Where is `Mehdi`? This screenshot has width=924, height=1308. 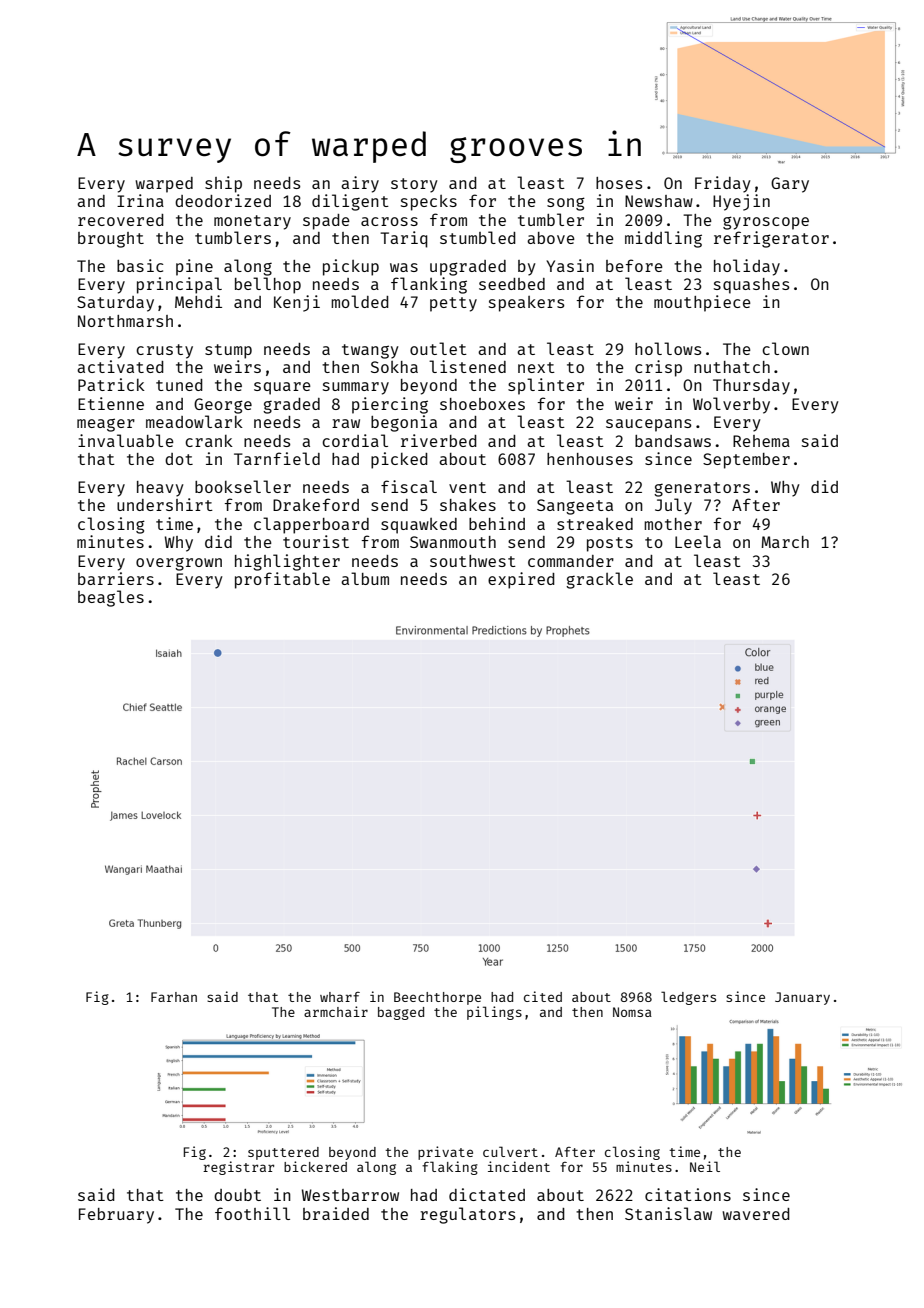 Mehdi is located at coordinates (198, 301).
